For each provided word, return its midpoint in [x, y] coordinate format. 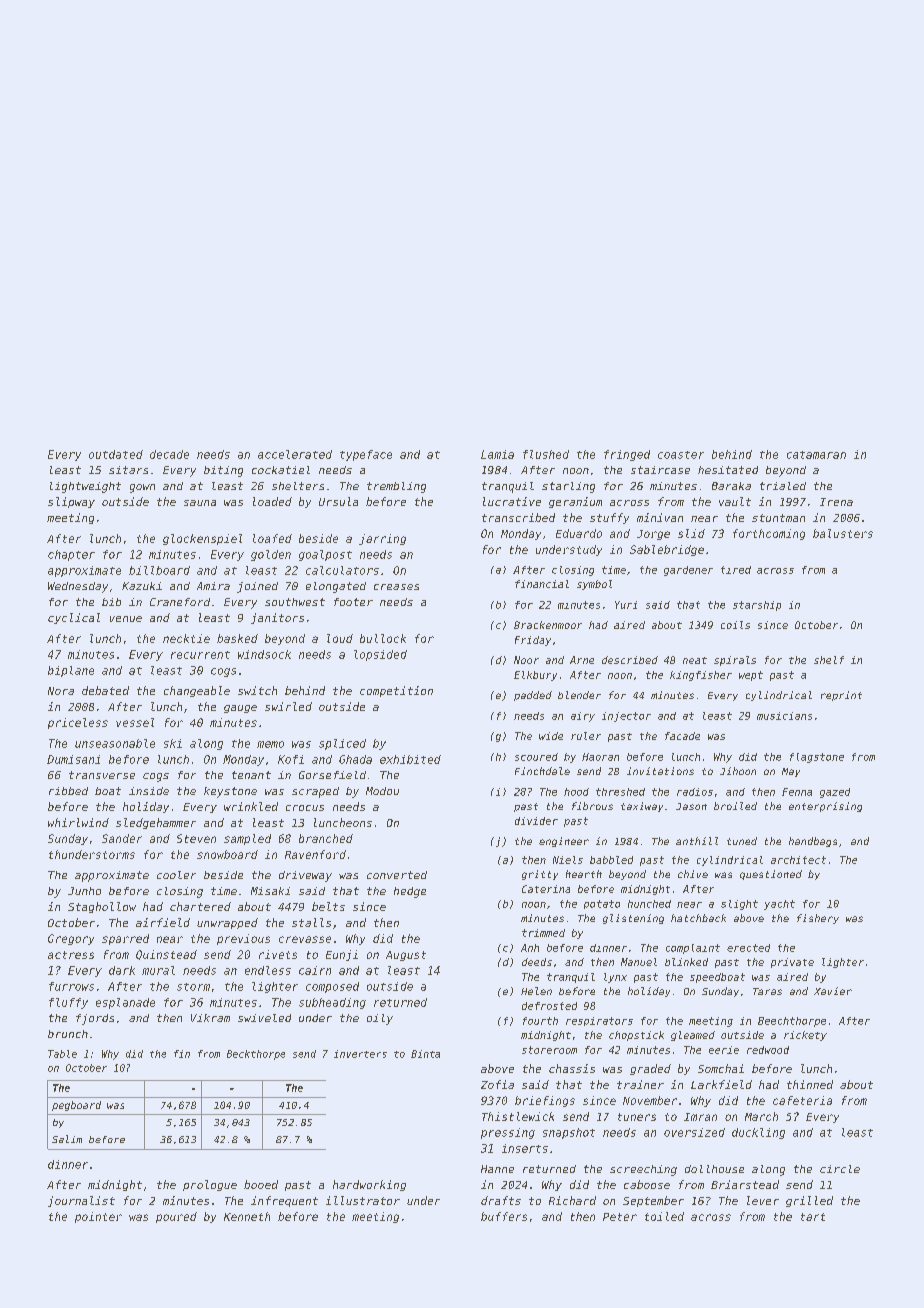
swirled [288, 706]
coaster [681, 455]
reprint [841, 696]
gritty [540, 875]
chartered [200, 906]
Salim [67, 1139]
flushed [546, 454]
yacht [779, 905]
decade [169, 454]
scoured [536, 757]
